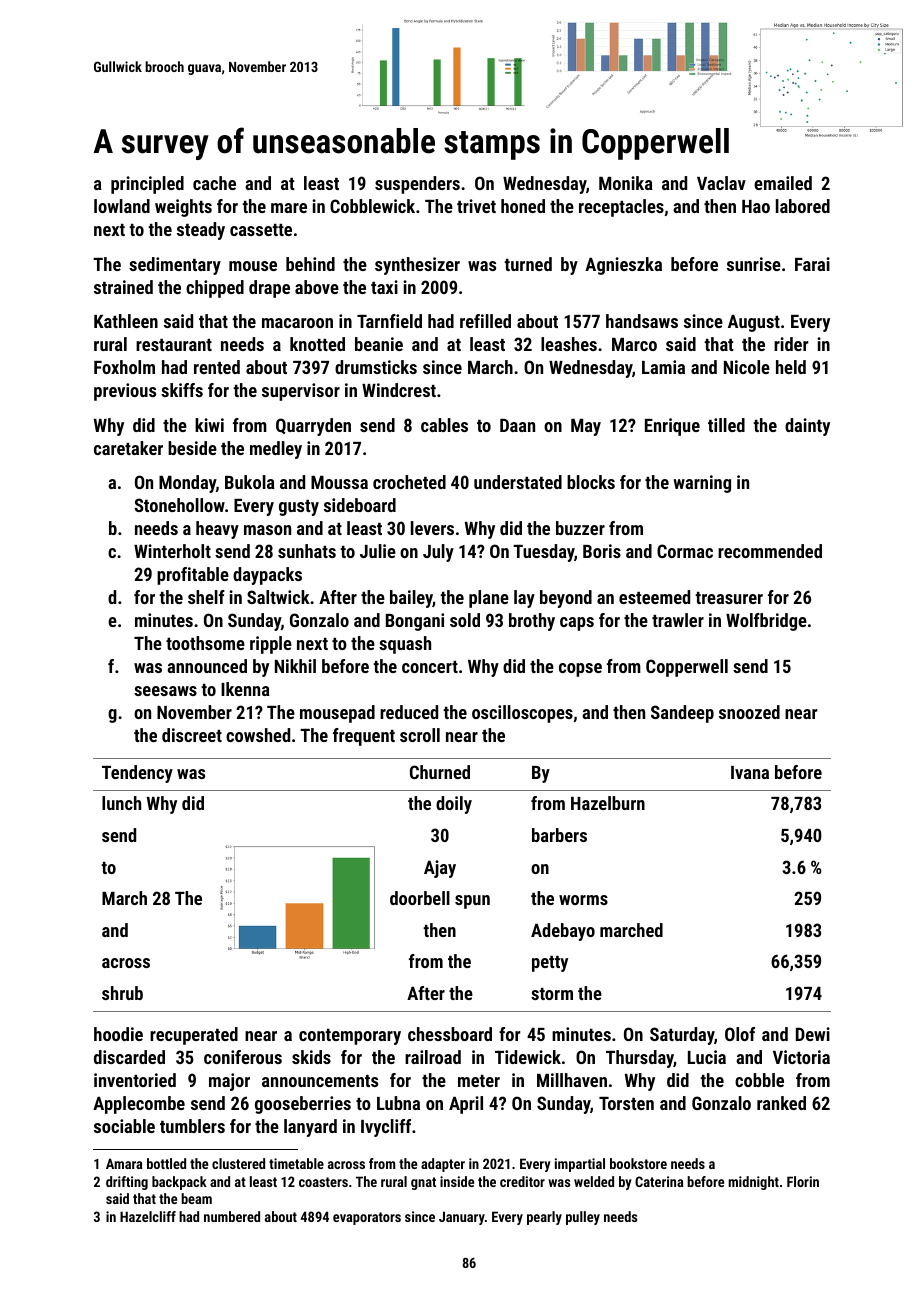  Describe the element at coordinates (544, 1218) in the screenshot. I see `pearly` at that location.
